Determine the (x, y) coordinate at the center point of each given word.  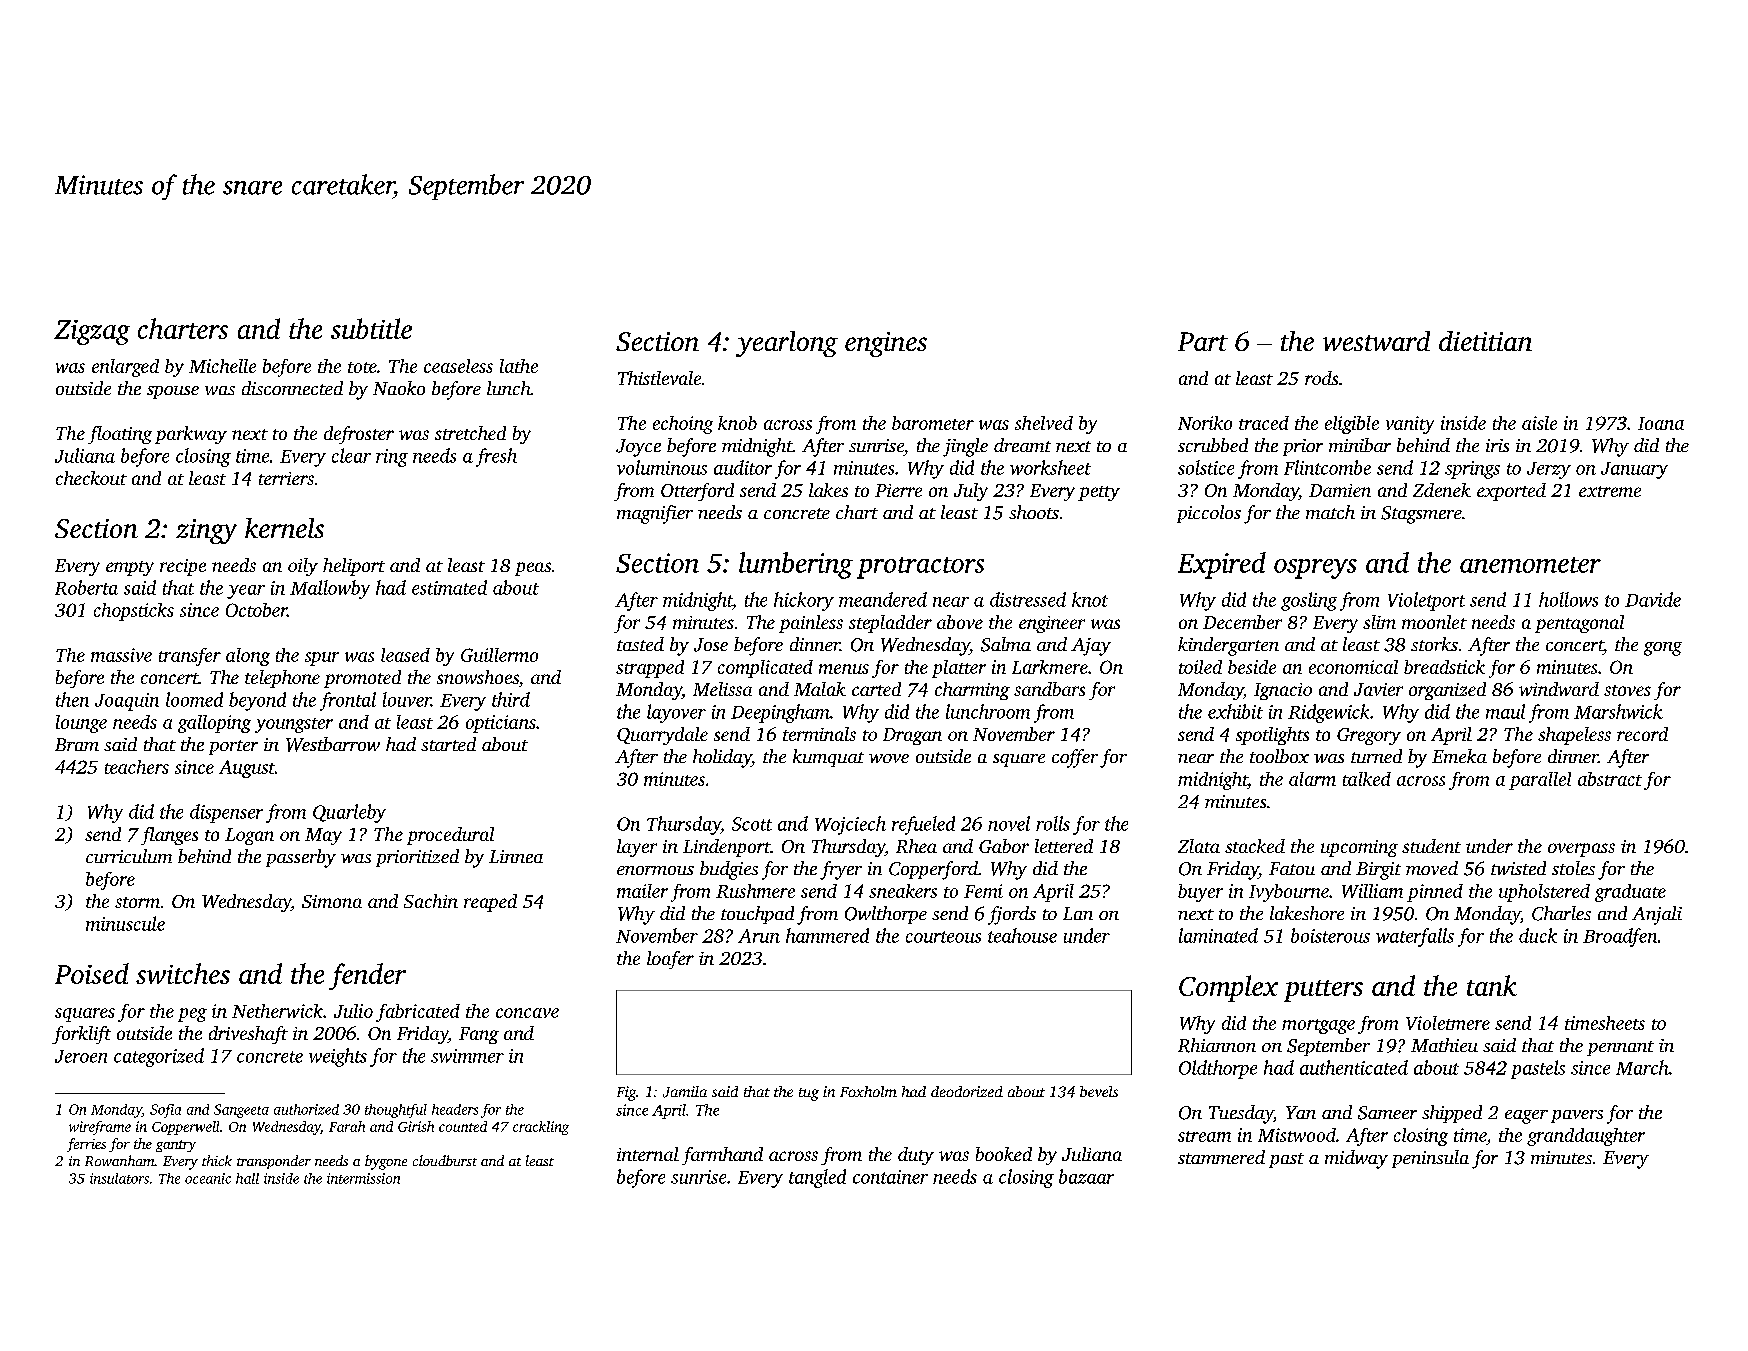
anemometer (1530, 565)
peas (533, 569)
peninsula (1430, 1159)
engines (886, 344)
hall (247, 1178)
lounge (81, 724)
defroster (359, 435)
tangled (817, 1178)
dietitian (1485, 341)
